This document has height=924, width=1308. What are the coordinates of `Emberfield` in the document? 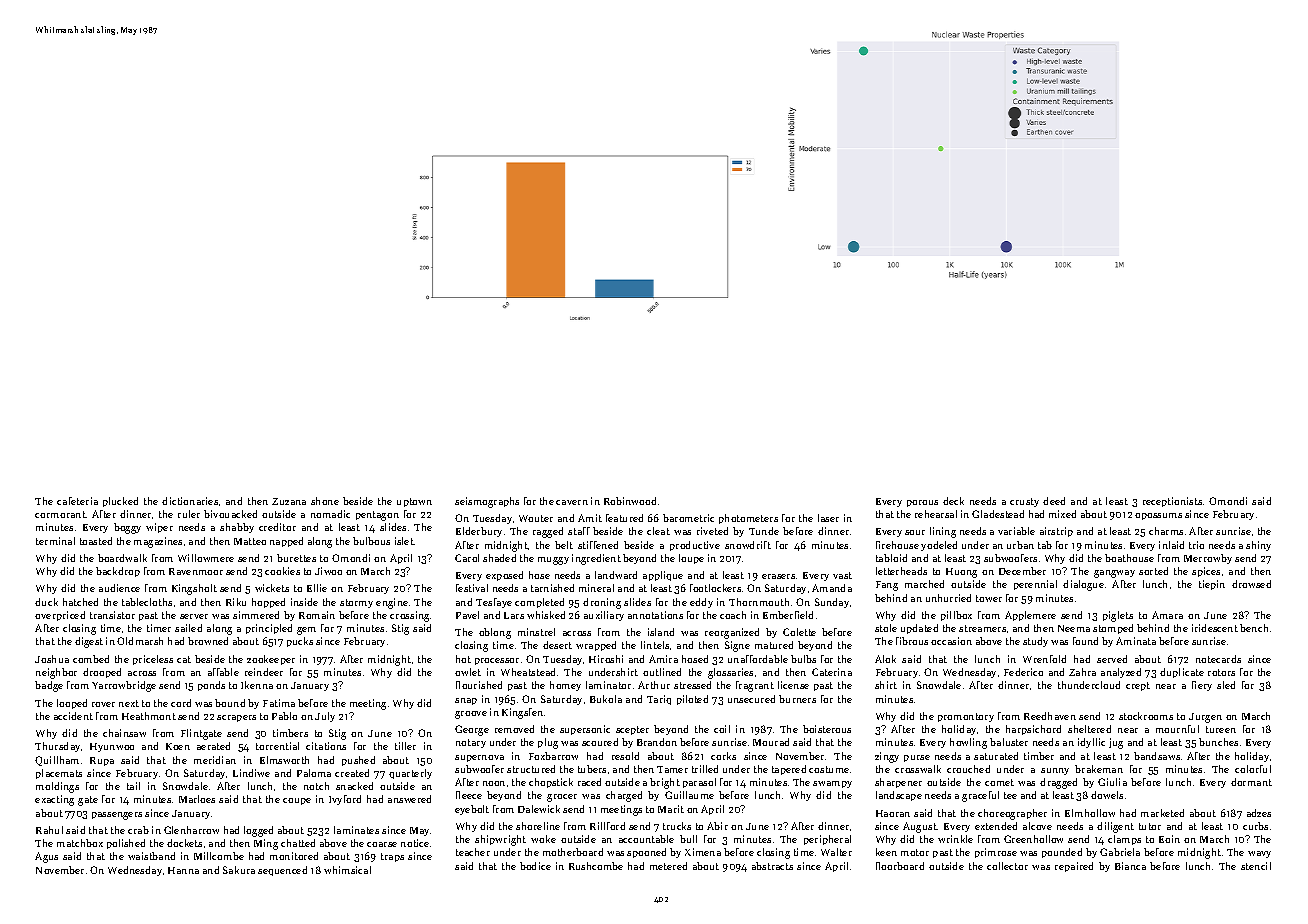 It's located at (788, 615).
